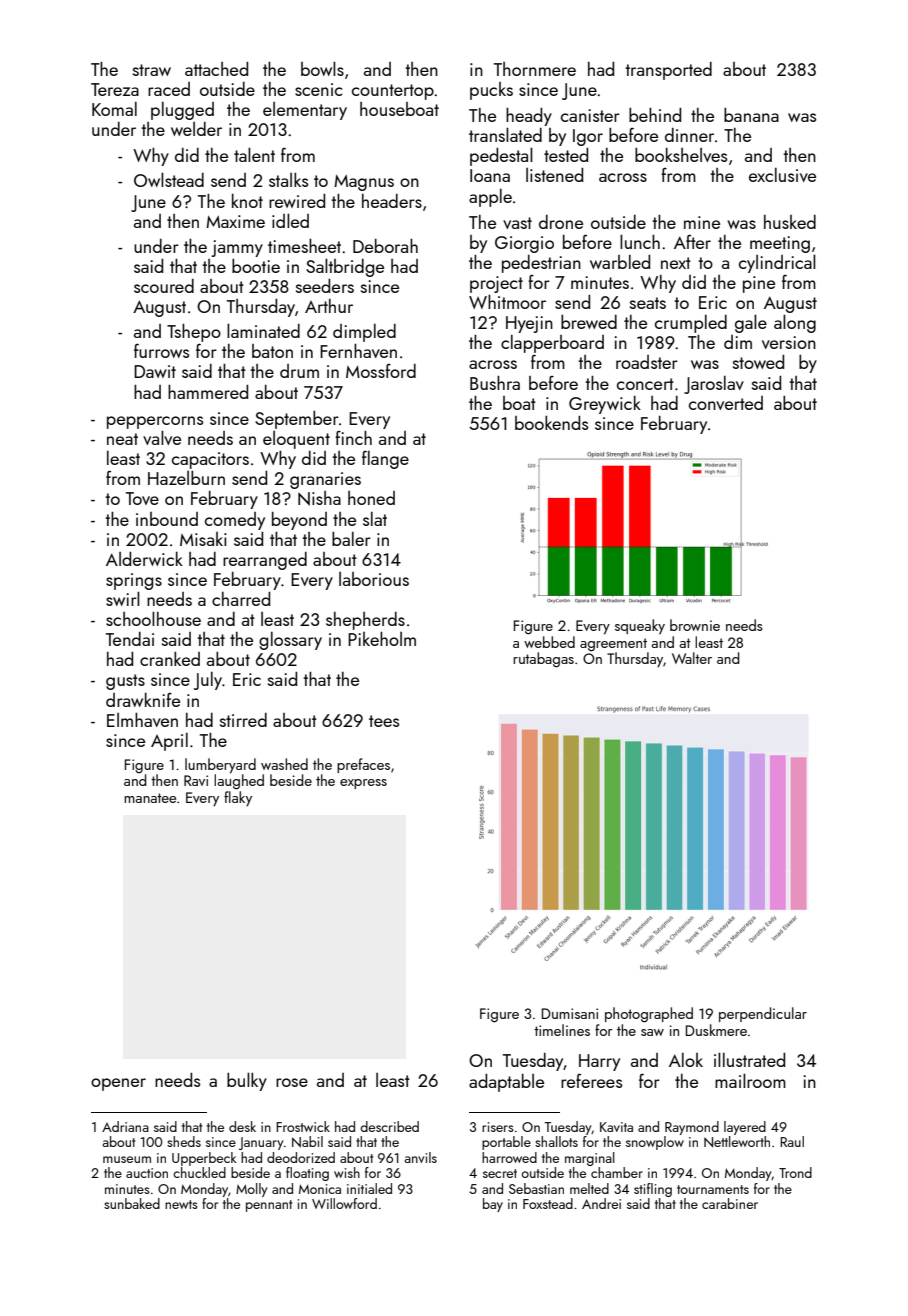  Describe the element at coordinates (570, 1013) in the image. I see `Dumisani` at that location.
